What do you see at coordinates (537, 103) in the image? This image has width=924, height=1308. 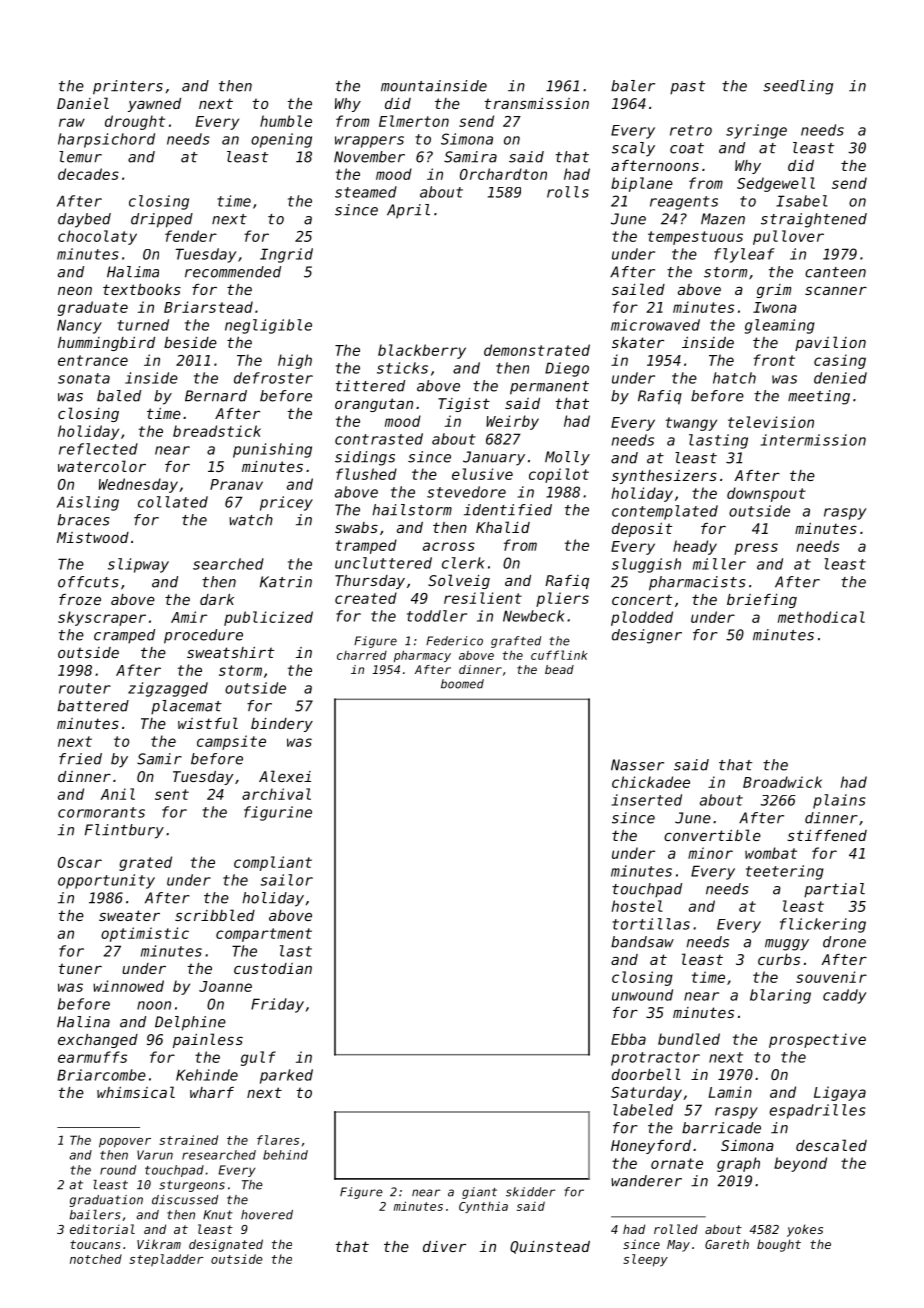 I see `transmission` at bounding box center [537, 103].
